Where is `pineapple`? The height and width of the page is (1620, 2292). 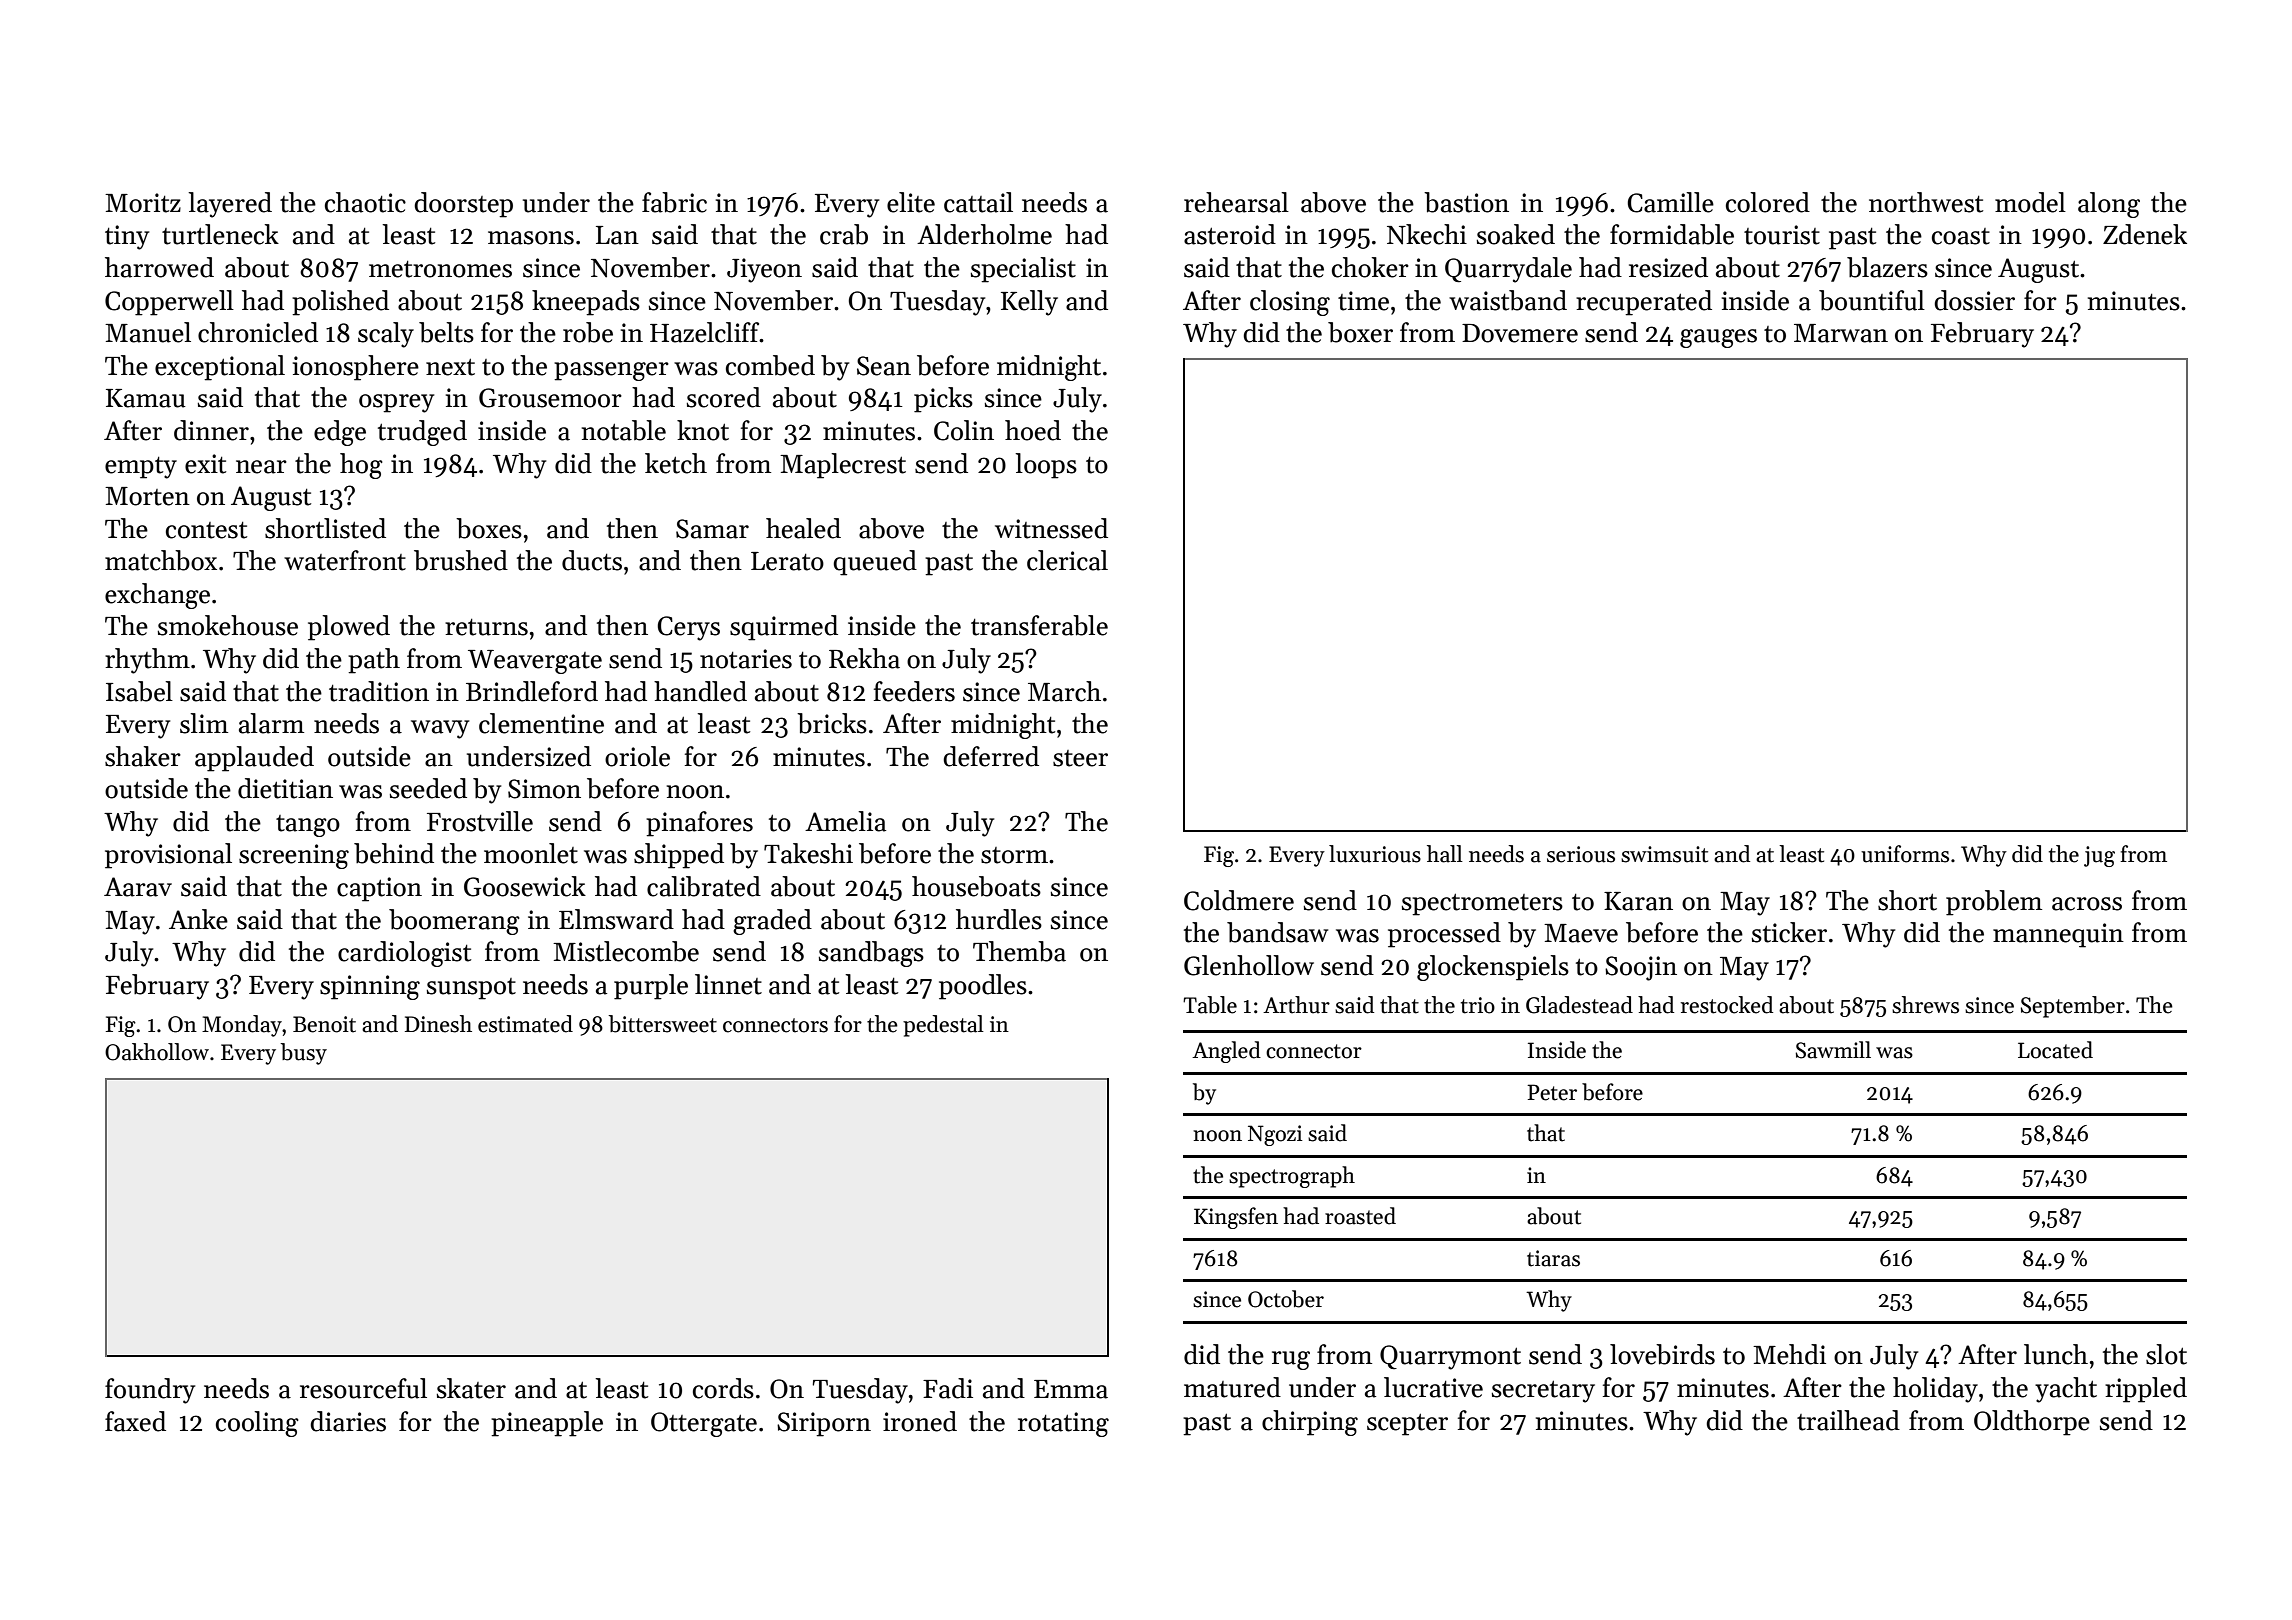
pineapple is located at coordinates (547, 1424).
